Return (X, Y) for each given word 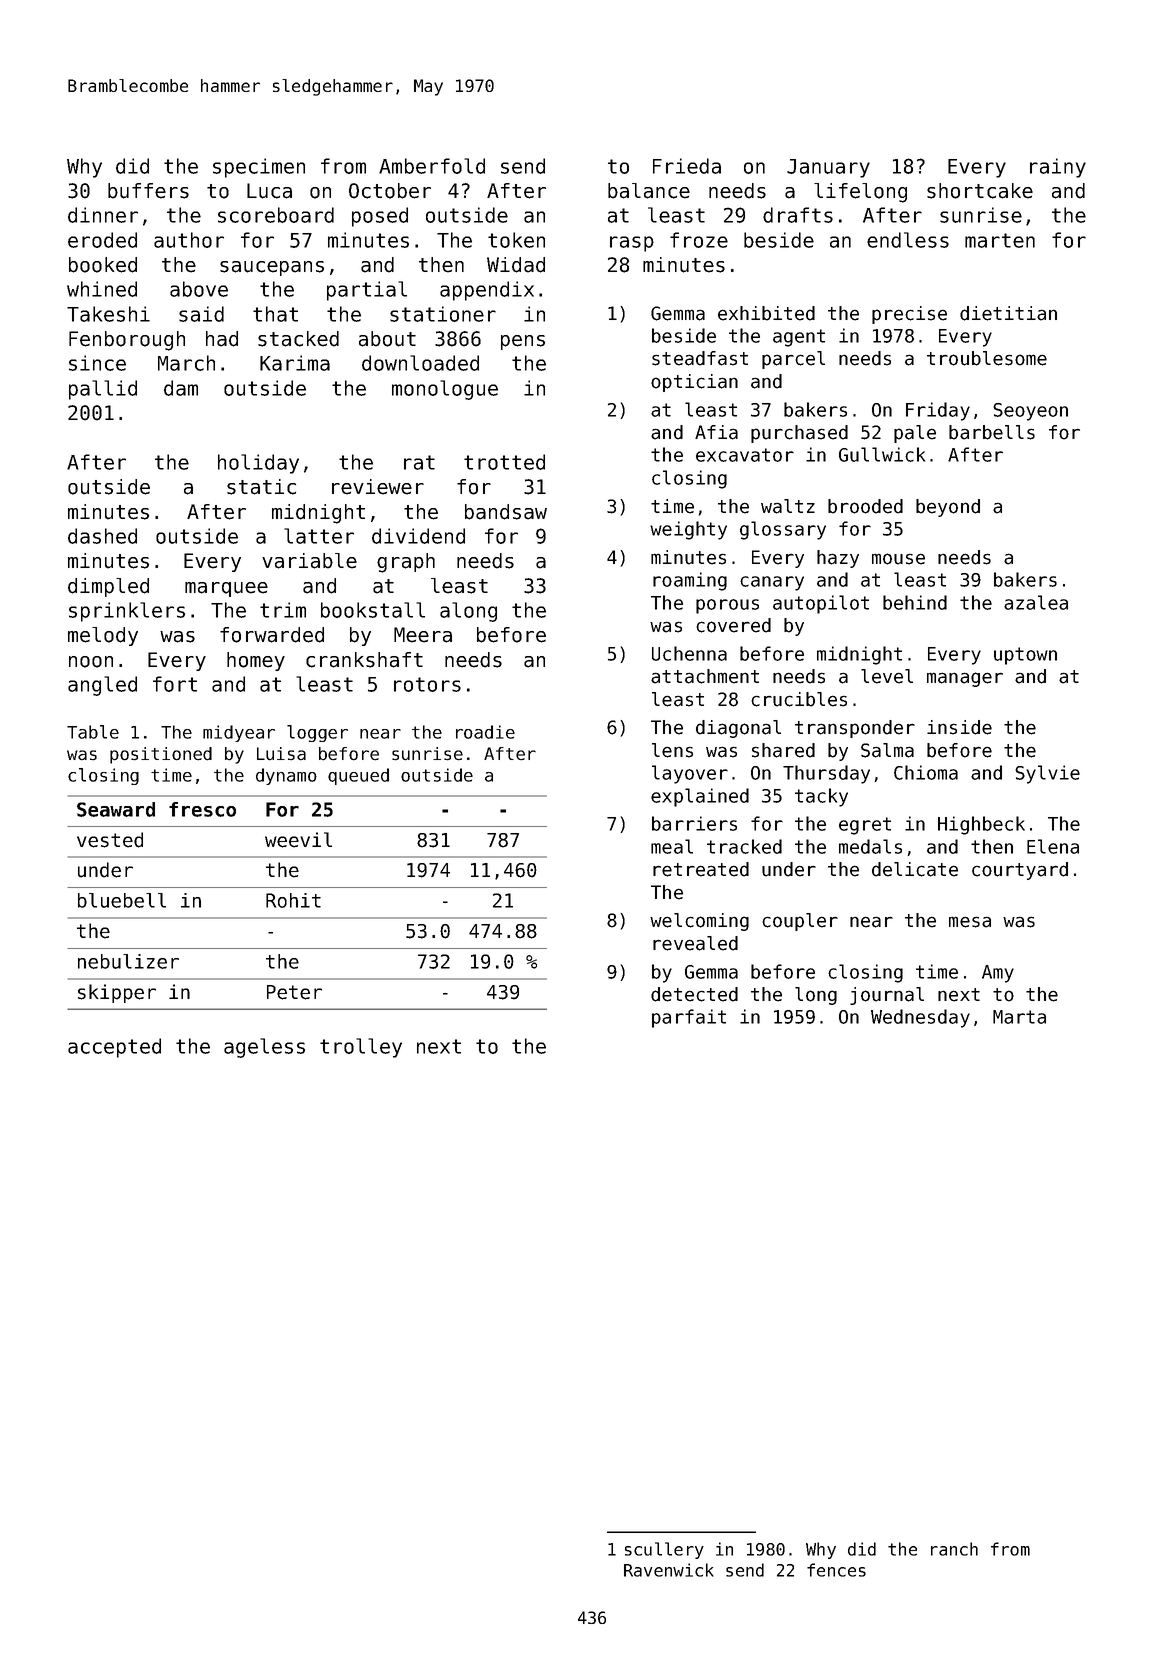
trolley (361, 1048)
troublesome (987, 358)
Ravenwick (669, 1570)
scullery (664, 1550)
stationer (443, 314)
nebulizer (128, 961)
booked (103, 265)
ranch (954, 1549)
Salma (887, 750)
